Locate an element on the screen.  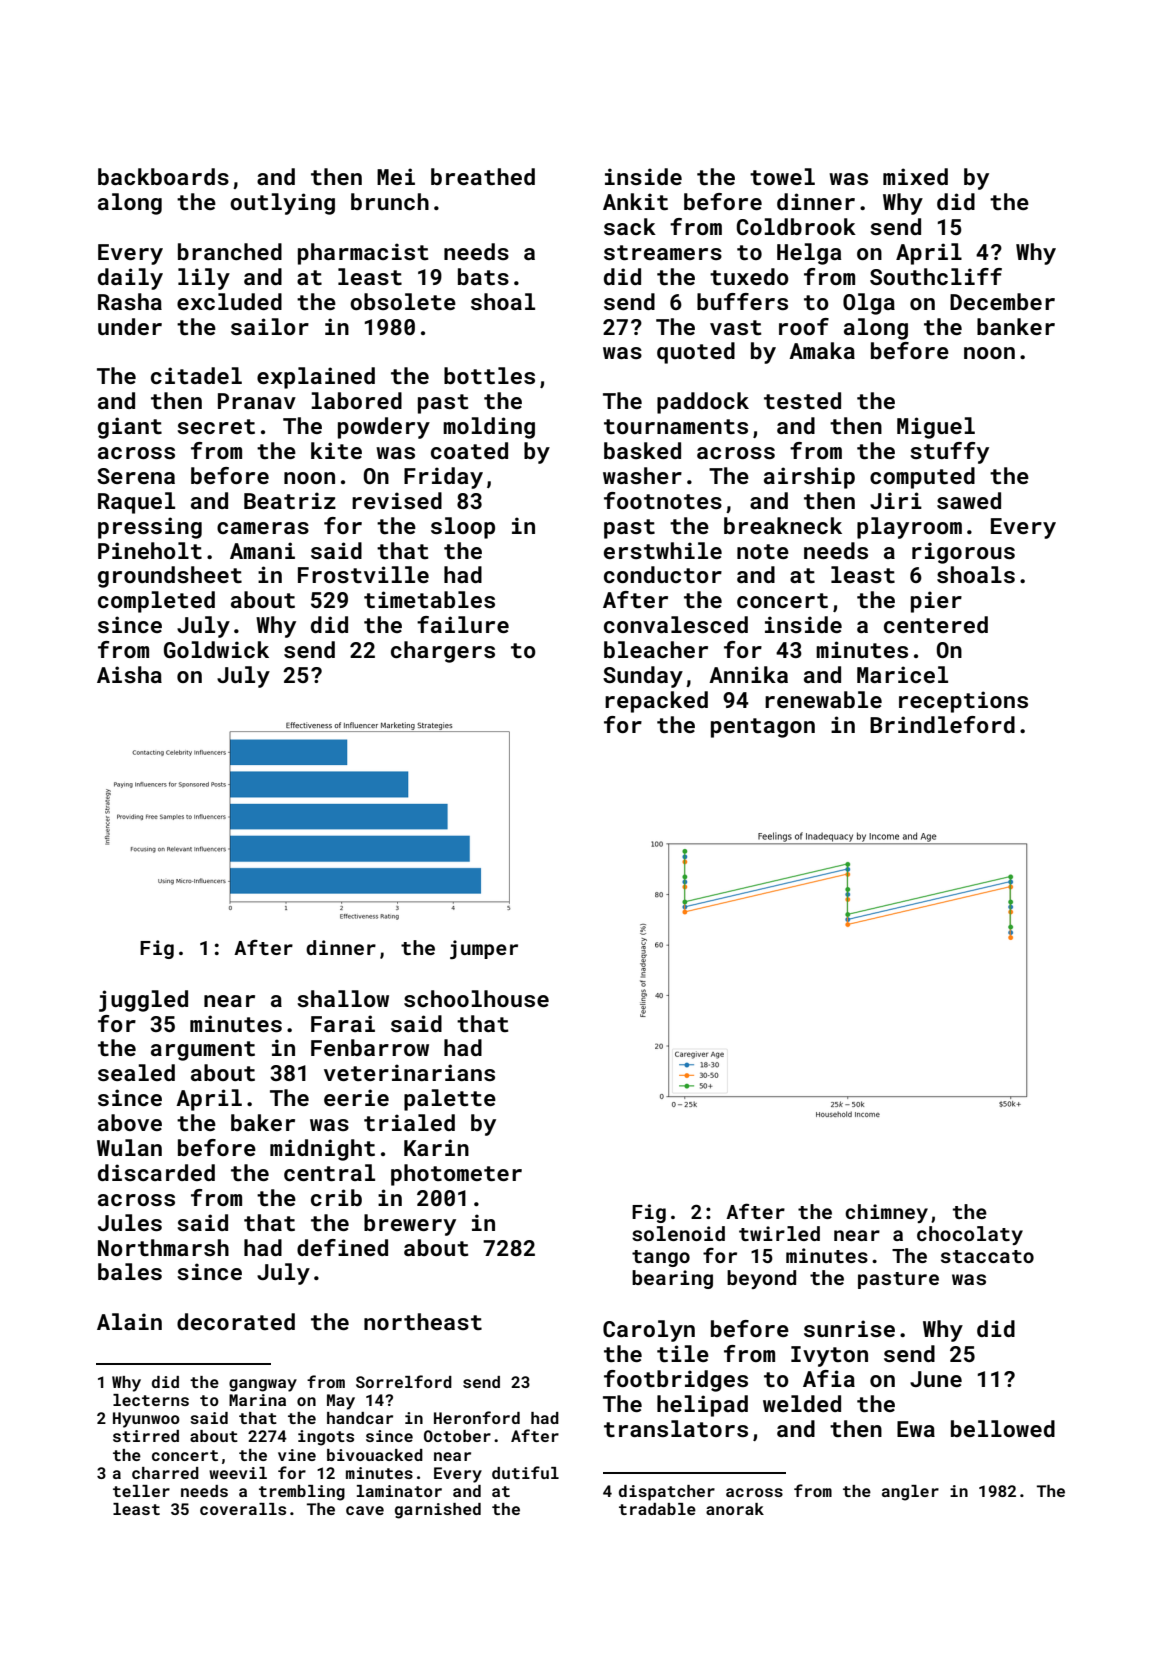
sunrise is located at coordinates (849, 1328).
